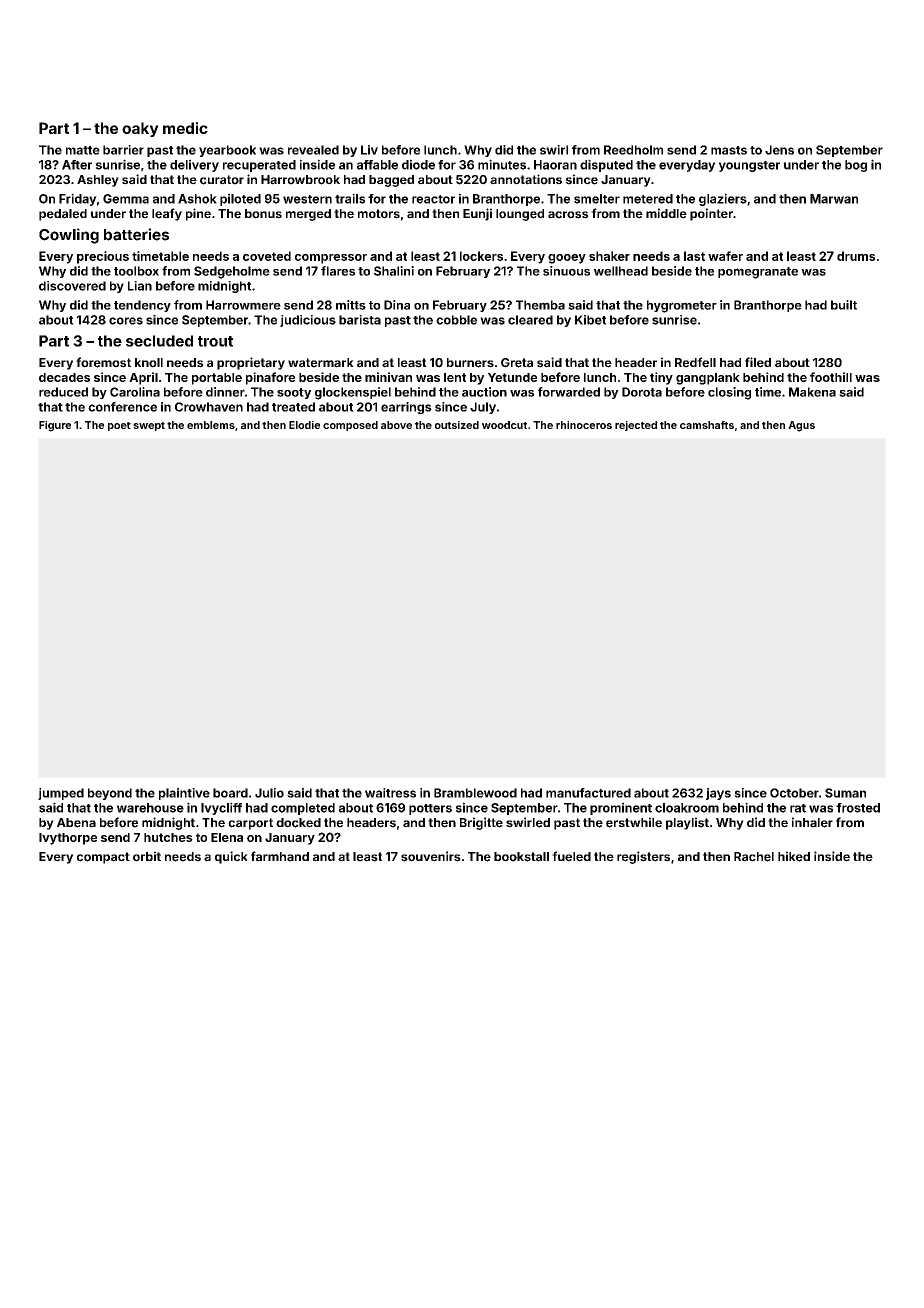  Describe the element at coordinates (55, 426) in the image. I see `Figure` at that location.
